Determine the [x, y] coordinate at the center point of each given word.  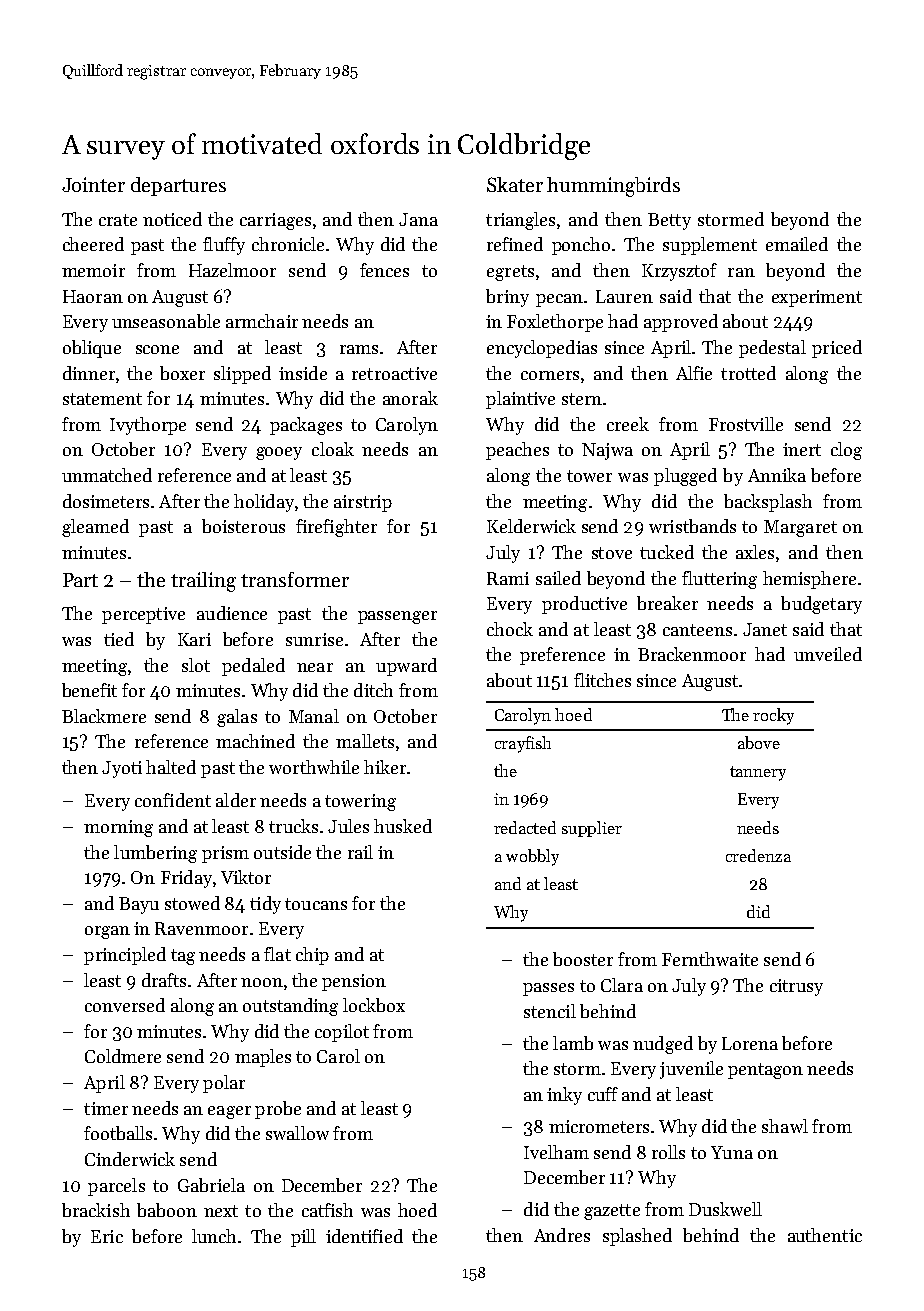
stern [582, 399]
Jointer [93, 184]
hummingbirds [613, 187]
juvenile [691, 1070]
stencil [550, 1011]
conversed [125, 1005]
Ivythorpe [148, 426]
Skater [515, 184]
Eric [107, 1236]
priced [837, 349]
